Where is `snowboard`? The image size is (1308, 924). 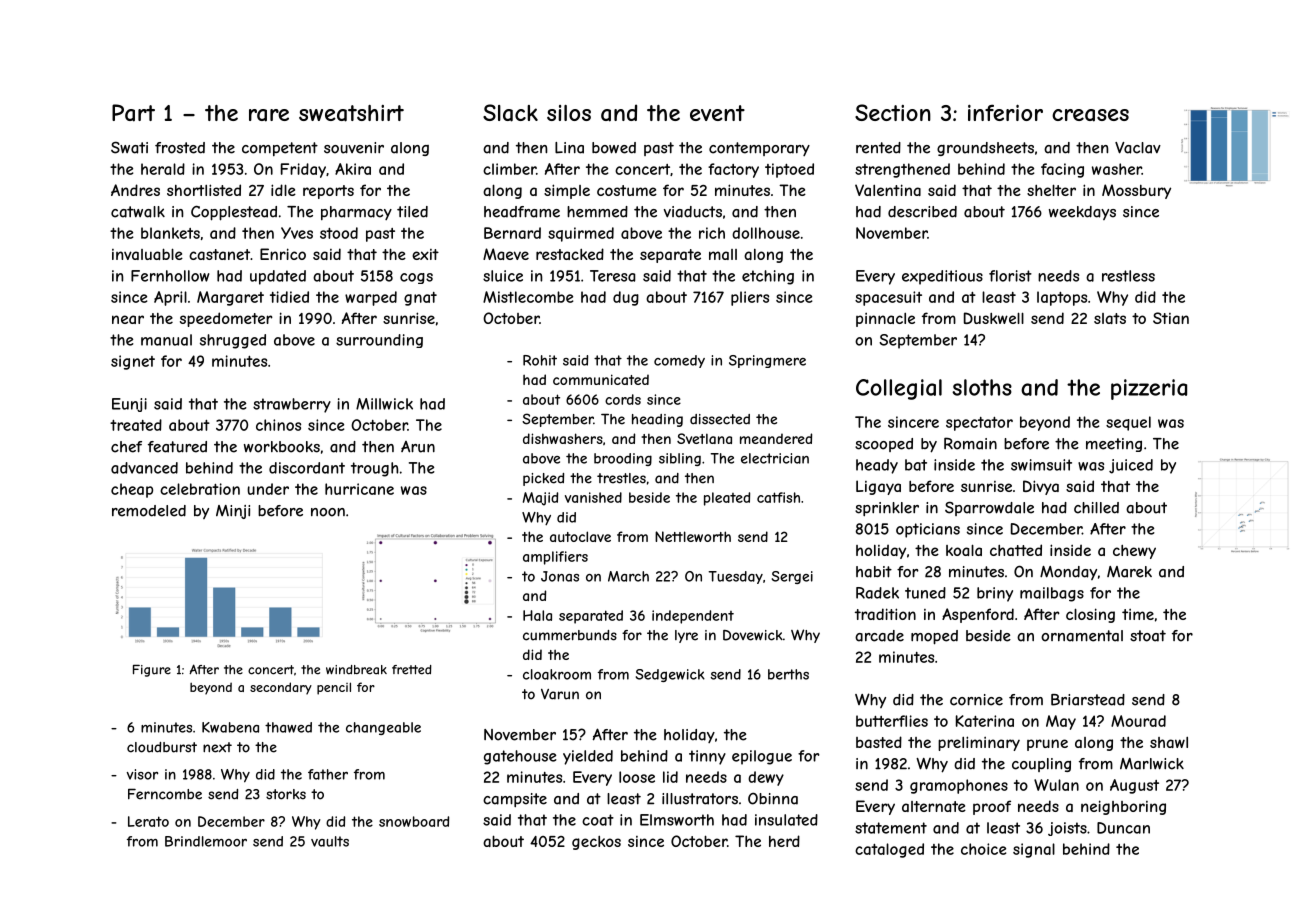 snowboard is located at coordinates (414, 821).
